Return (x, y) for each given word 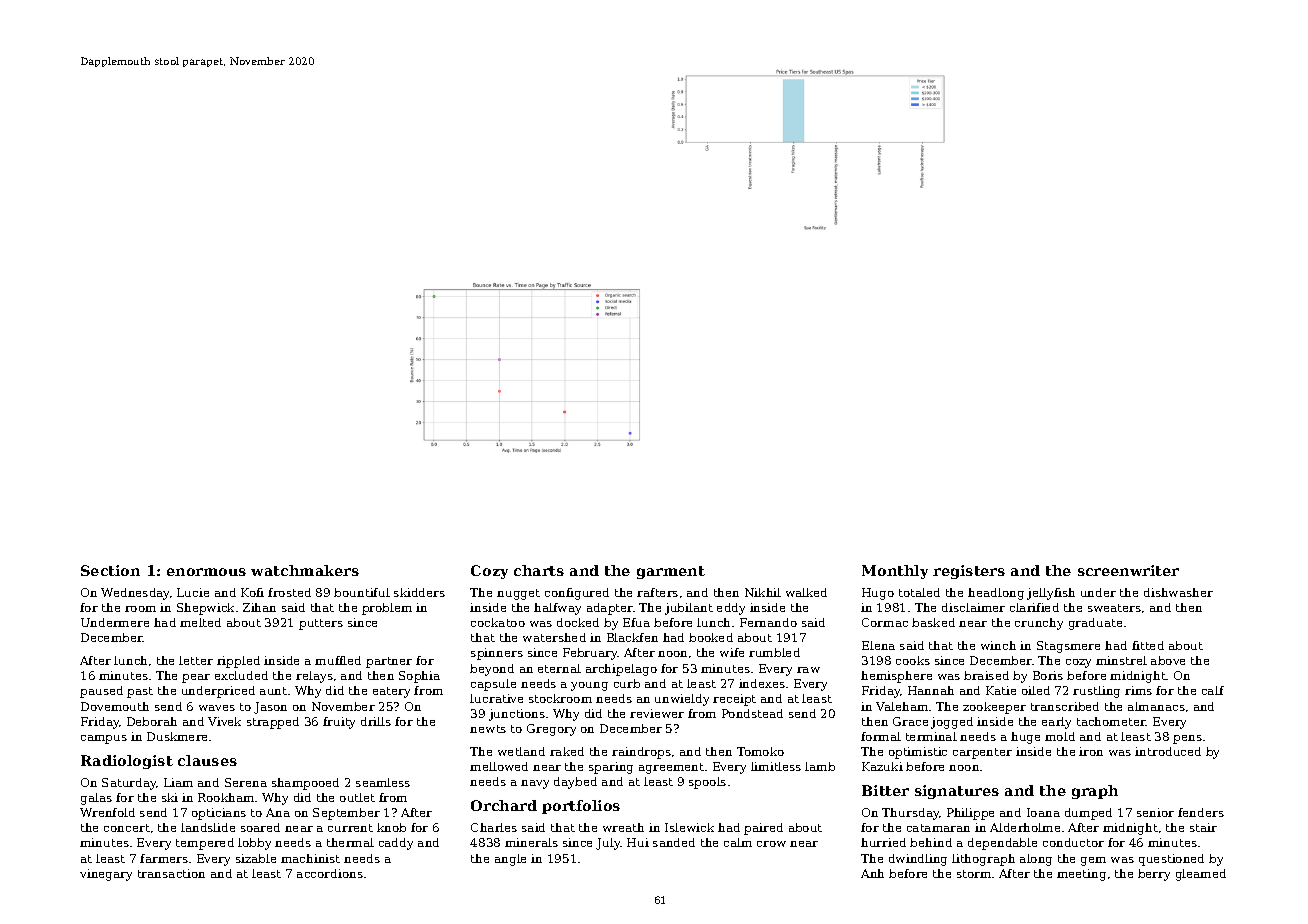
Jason (270, 708)
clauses (207, 760)
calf (1213, 690)
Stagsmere (1068, 647)
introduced (1168, 751)
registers (969, 572)
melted (200, 622)
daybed (575, 783)
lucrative (496, 698)
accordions (330, 873)
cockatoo (498, 622)
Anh (872, 873)
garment (671, 572)
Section (110, 570)
